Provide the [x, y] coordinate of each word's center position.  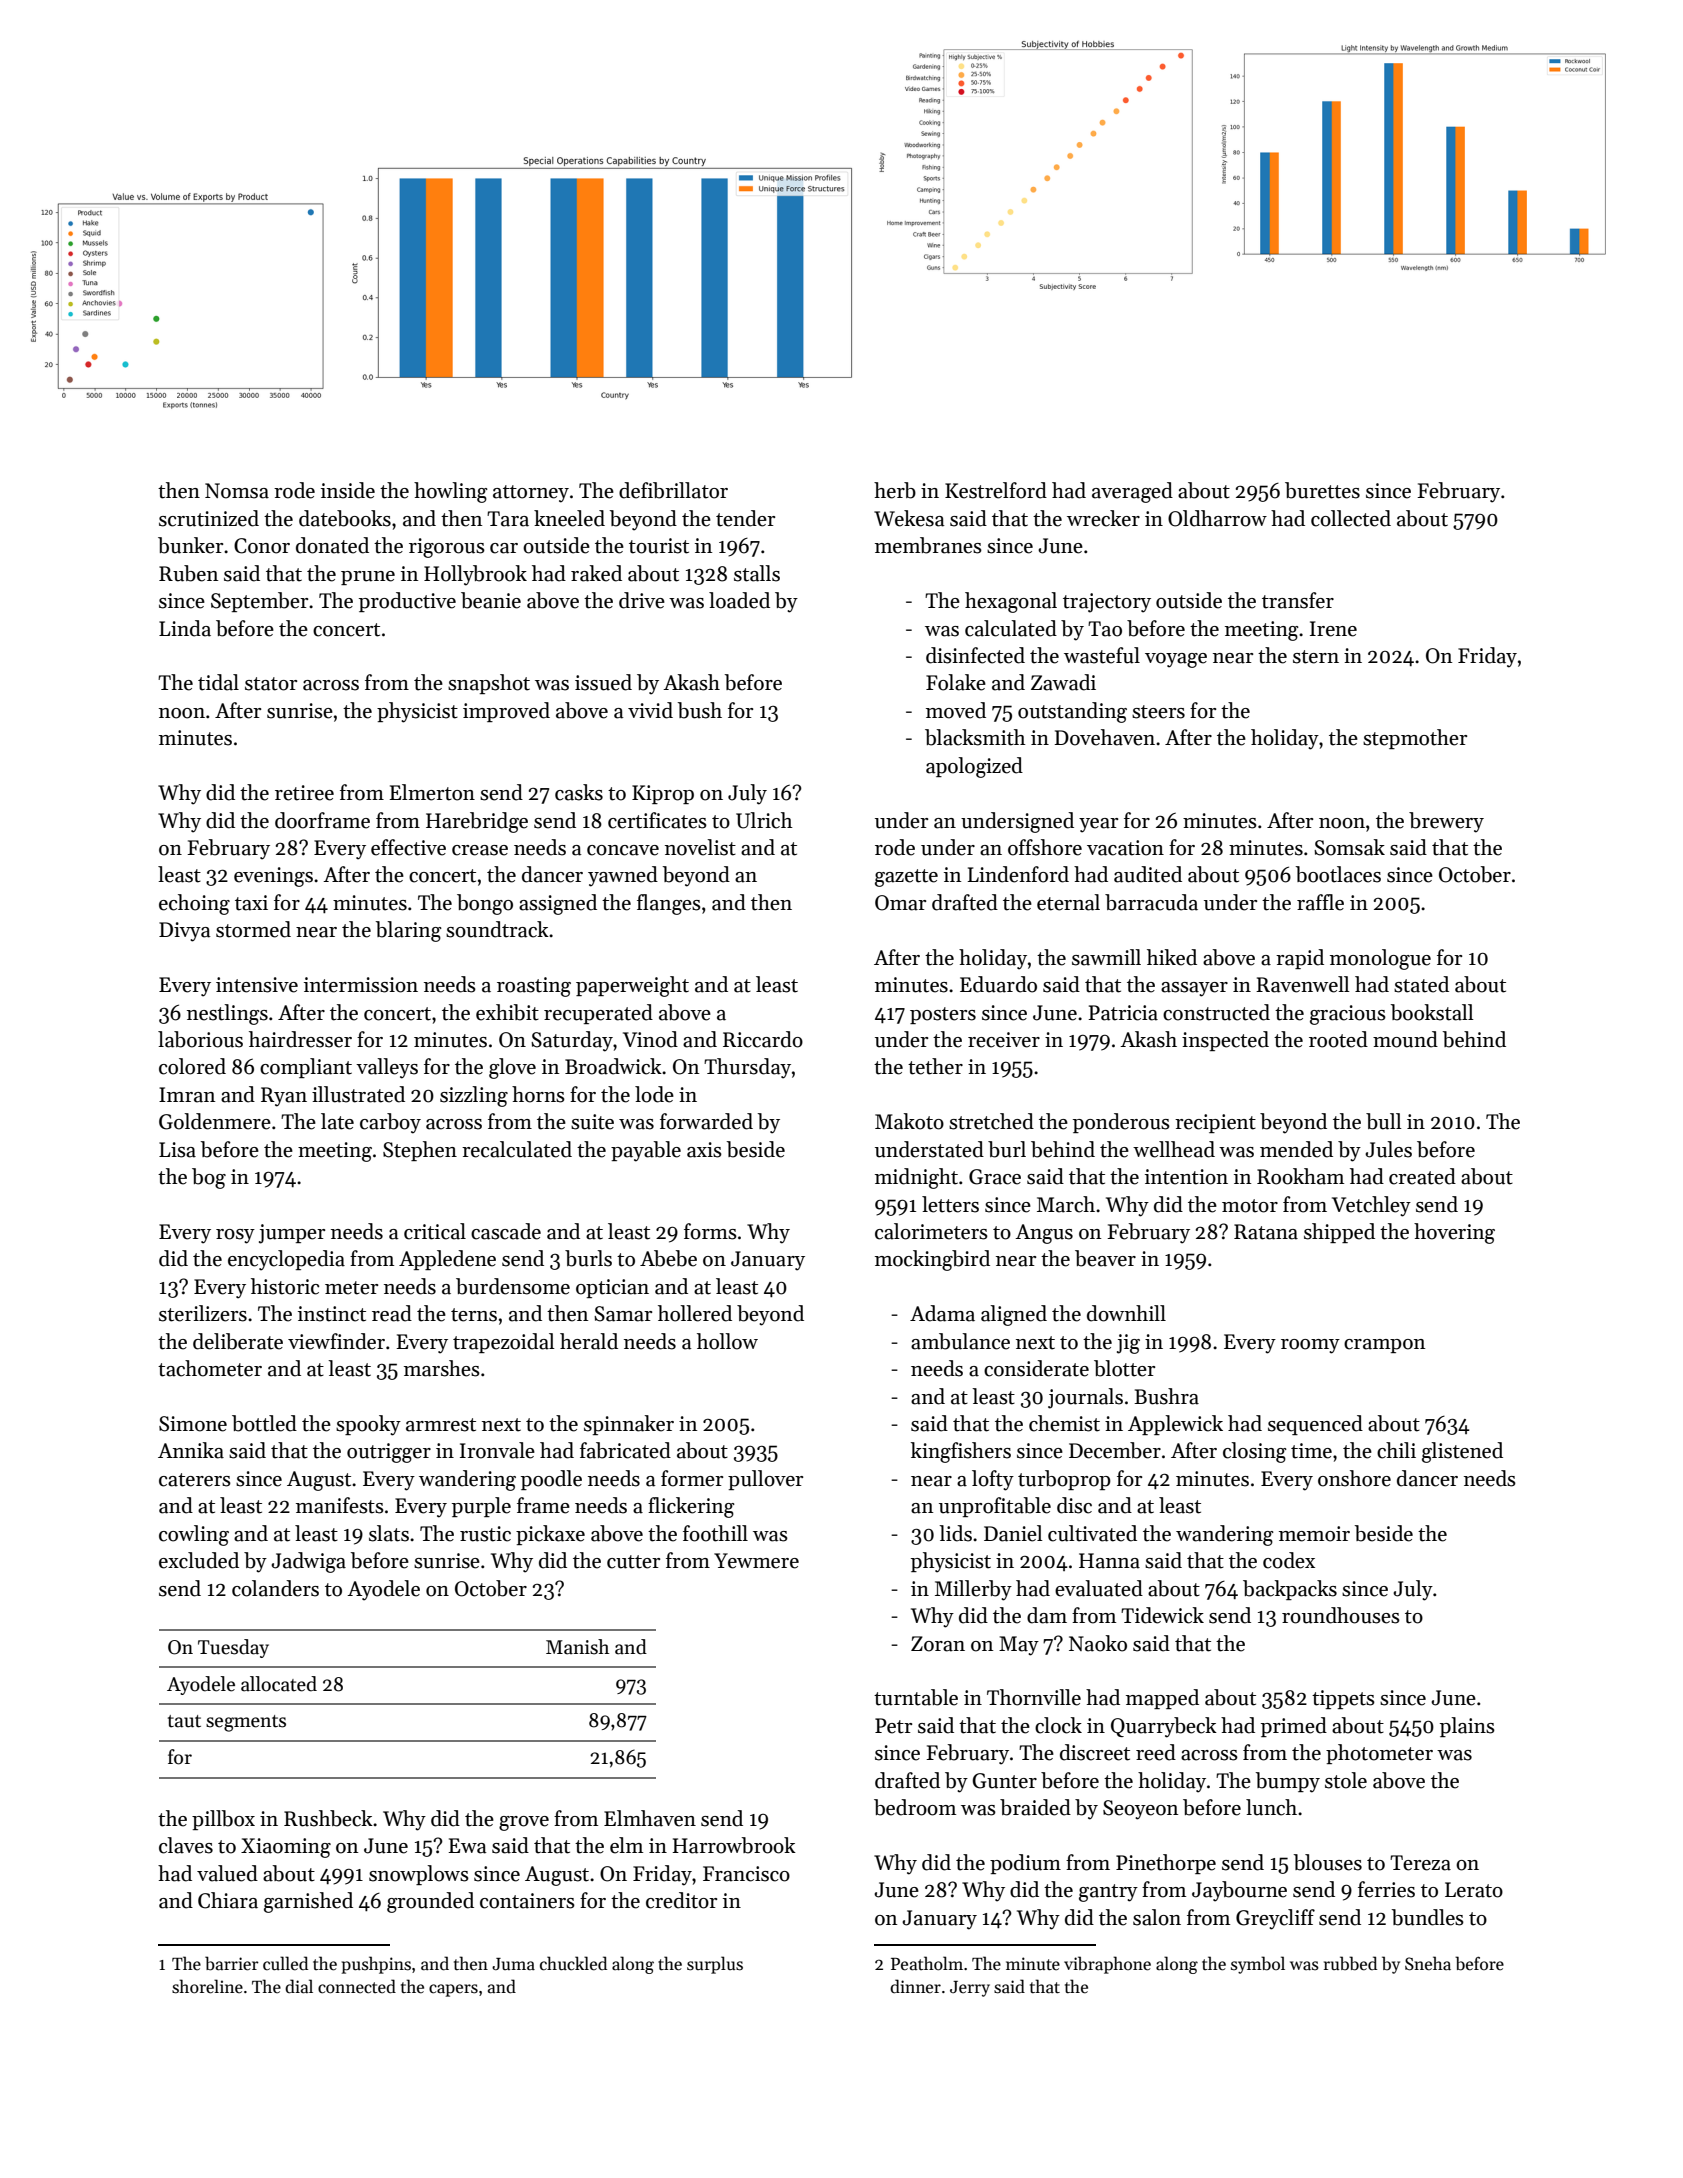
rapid [1300, 959]
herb [895, 490]
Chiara [228, 1900]
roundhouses [1341, 1615]
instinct [332, 1314]
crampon [1384, 1346]
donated [332, 545]
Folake [956, 682]
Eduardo [998, 984]
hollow [727, 1341]
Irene [1333, 629]
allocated [279, 1684]
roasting [534, 987]
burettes [1322, 490]
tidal [218, 682]
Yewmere [756, 1561]
